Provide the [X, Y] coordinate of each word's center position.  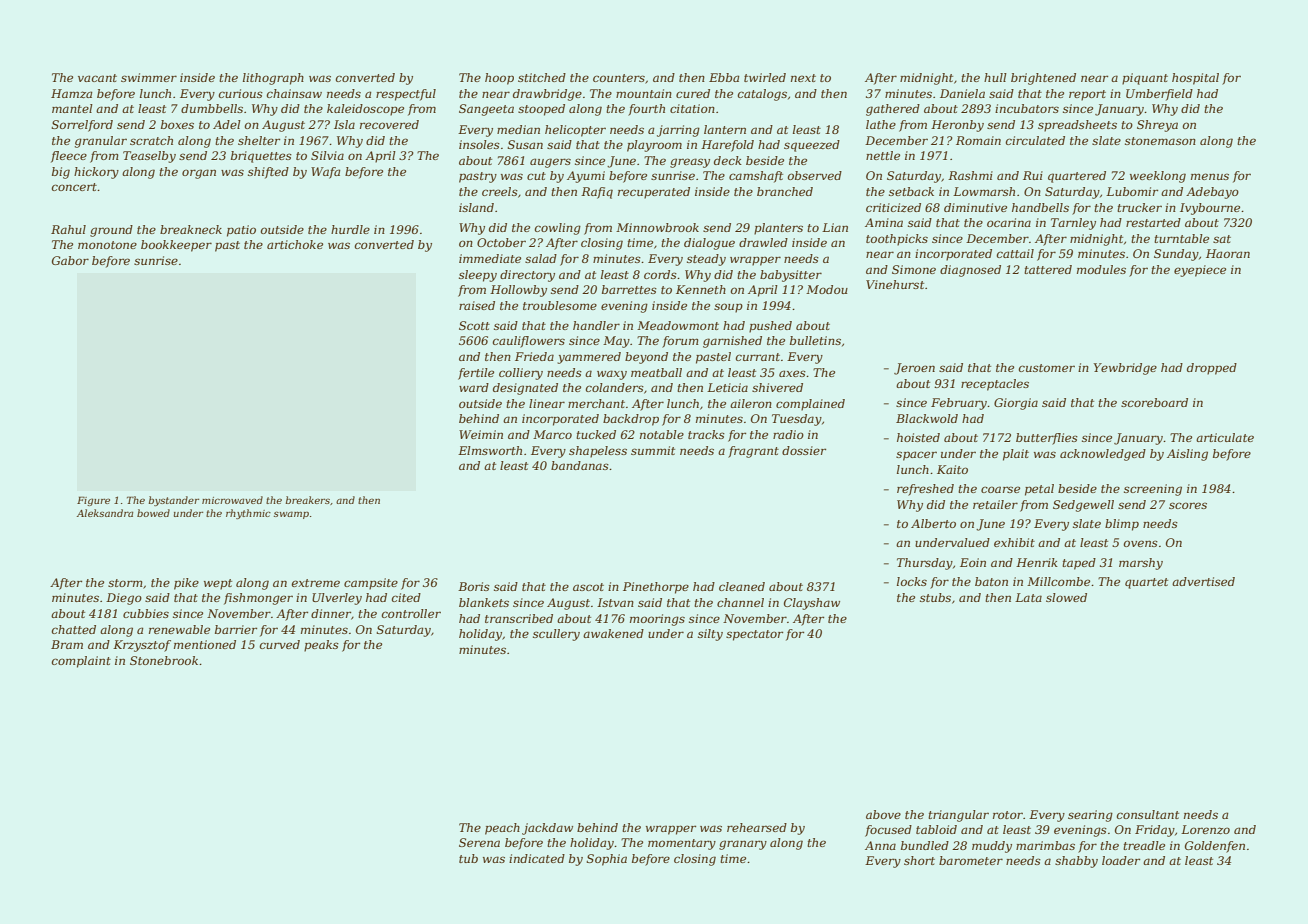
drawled [763, 242]
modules [1101, 269]
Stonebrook [164, 660]
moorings [657, 620]
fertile [476, 374]
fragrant [753, 452]
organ [199, 174]
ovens [1141, 543]
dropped [1212, 369]
